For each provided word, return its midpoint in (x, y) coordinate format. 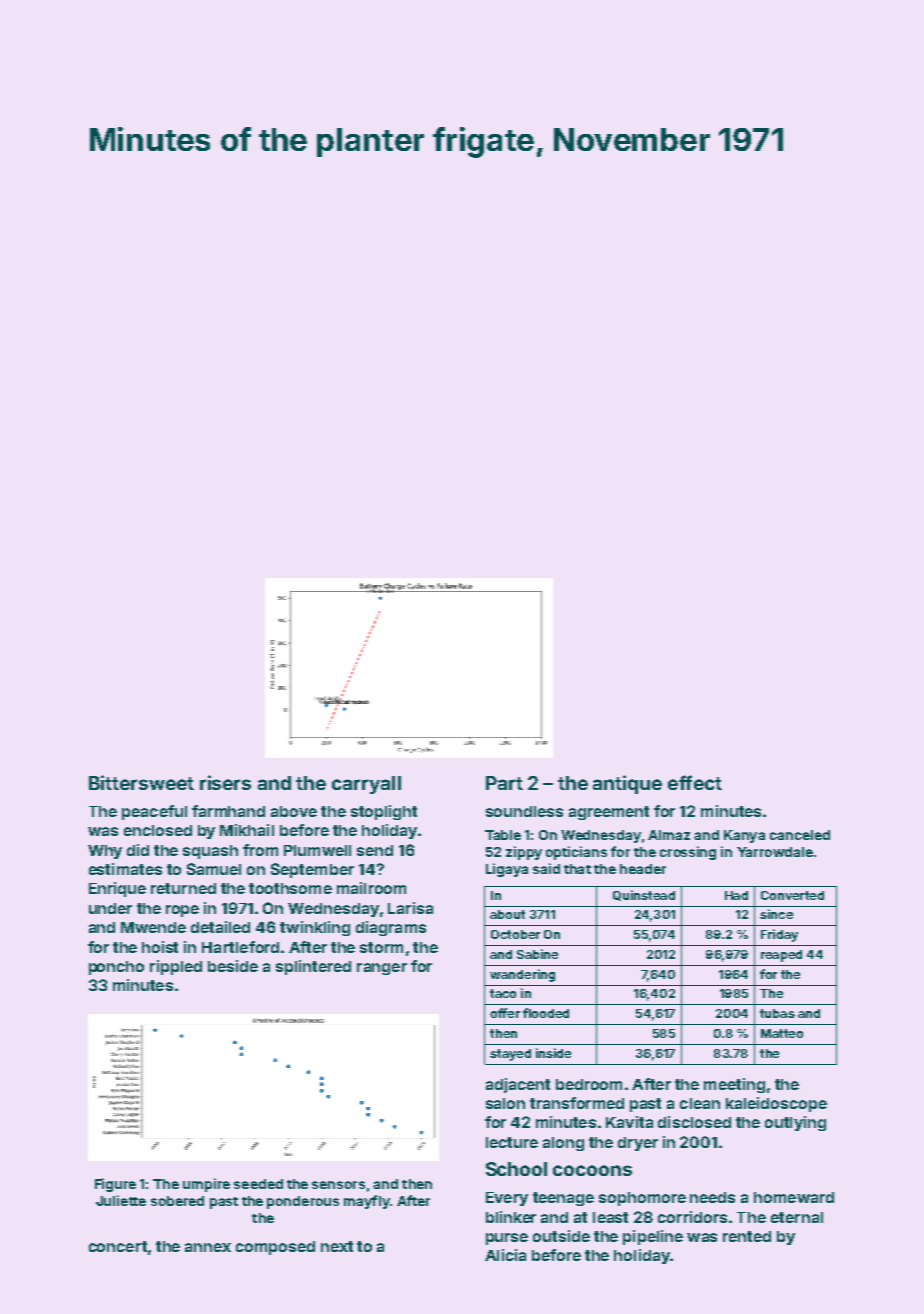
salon (505, 1103)
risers (225, 782)
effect (695, 782)
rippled (176, 967)
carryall (366, 785)
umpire (206, 1185)
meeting (734, 1085)
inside (553, 1053)
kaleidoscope (776, 1104)
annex (208, 1247)
